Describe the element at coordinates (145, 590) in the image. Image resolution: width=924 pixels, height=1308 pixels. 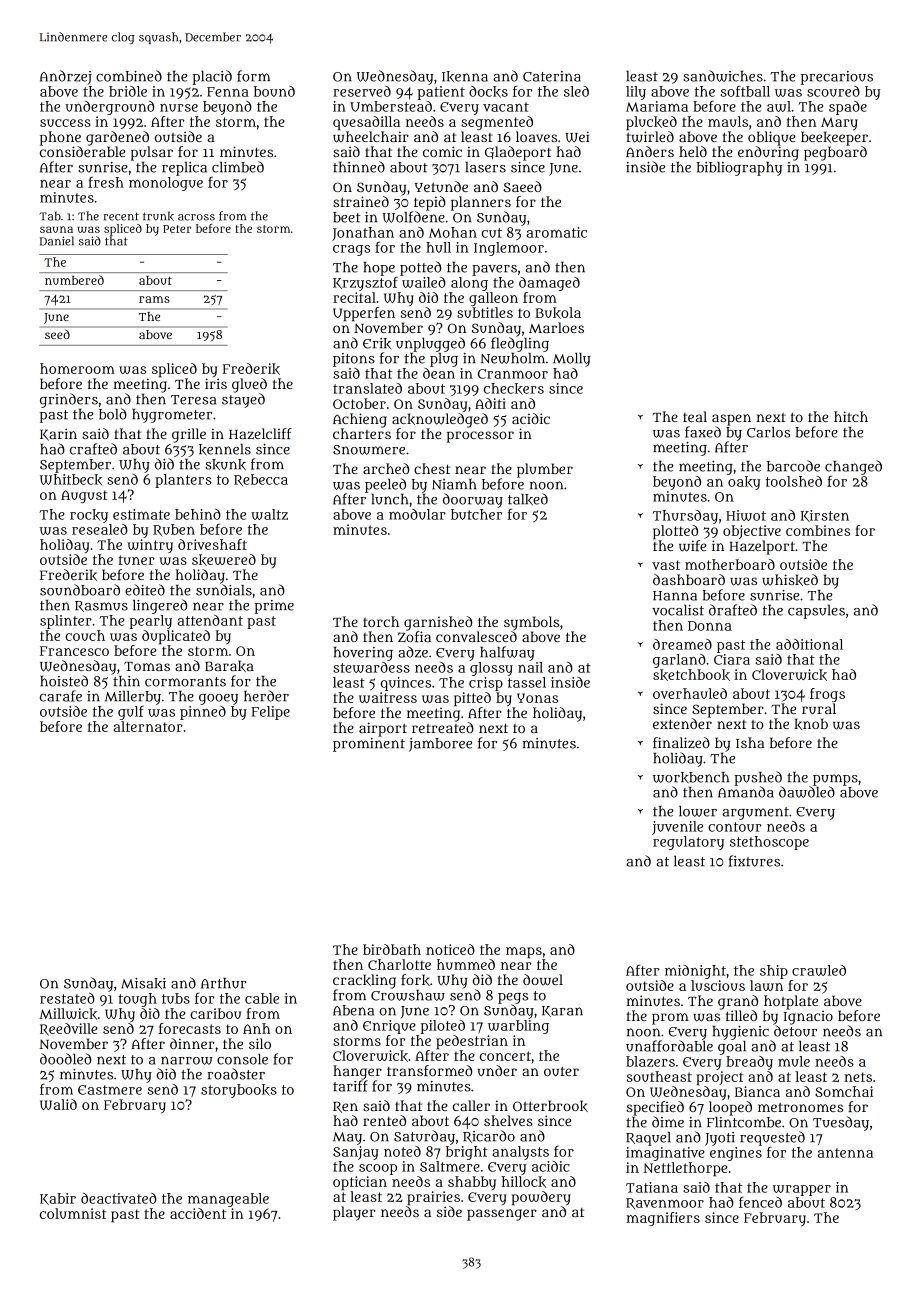
I see `edited` at that location.
